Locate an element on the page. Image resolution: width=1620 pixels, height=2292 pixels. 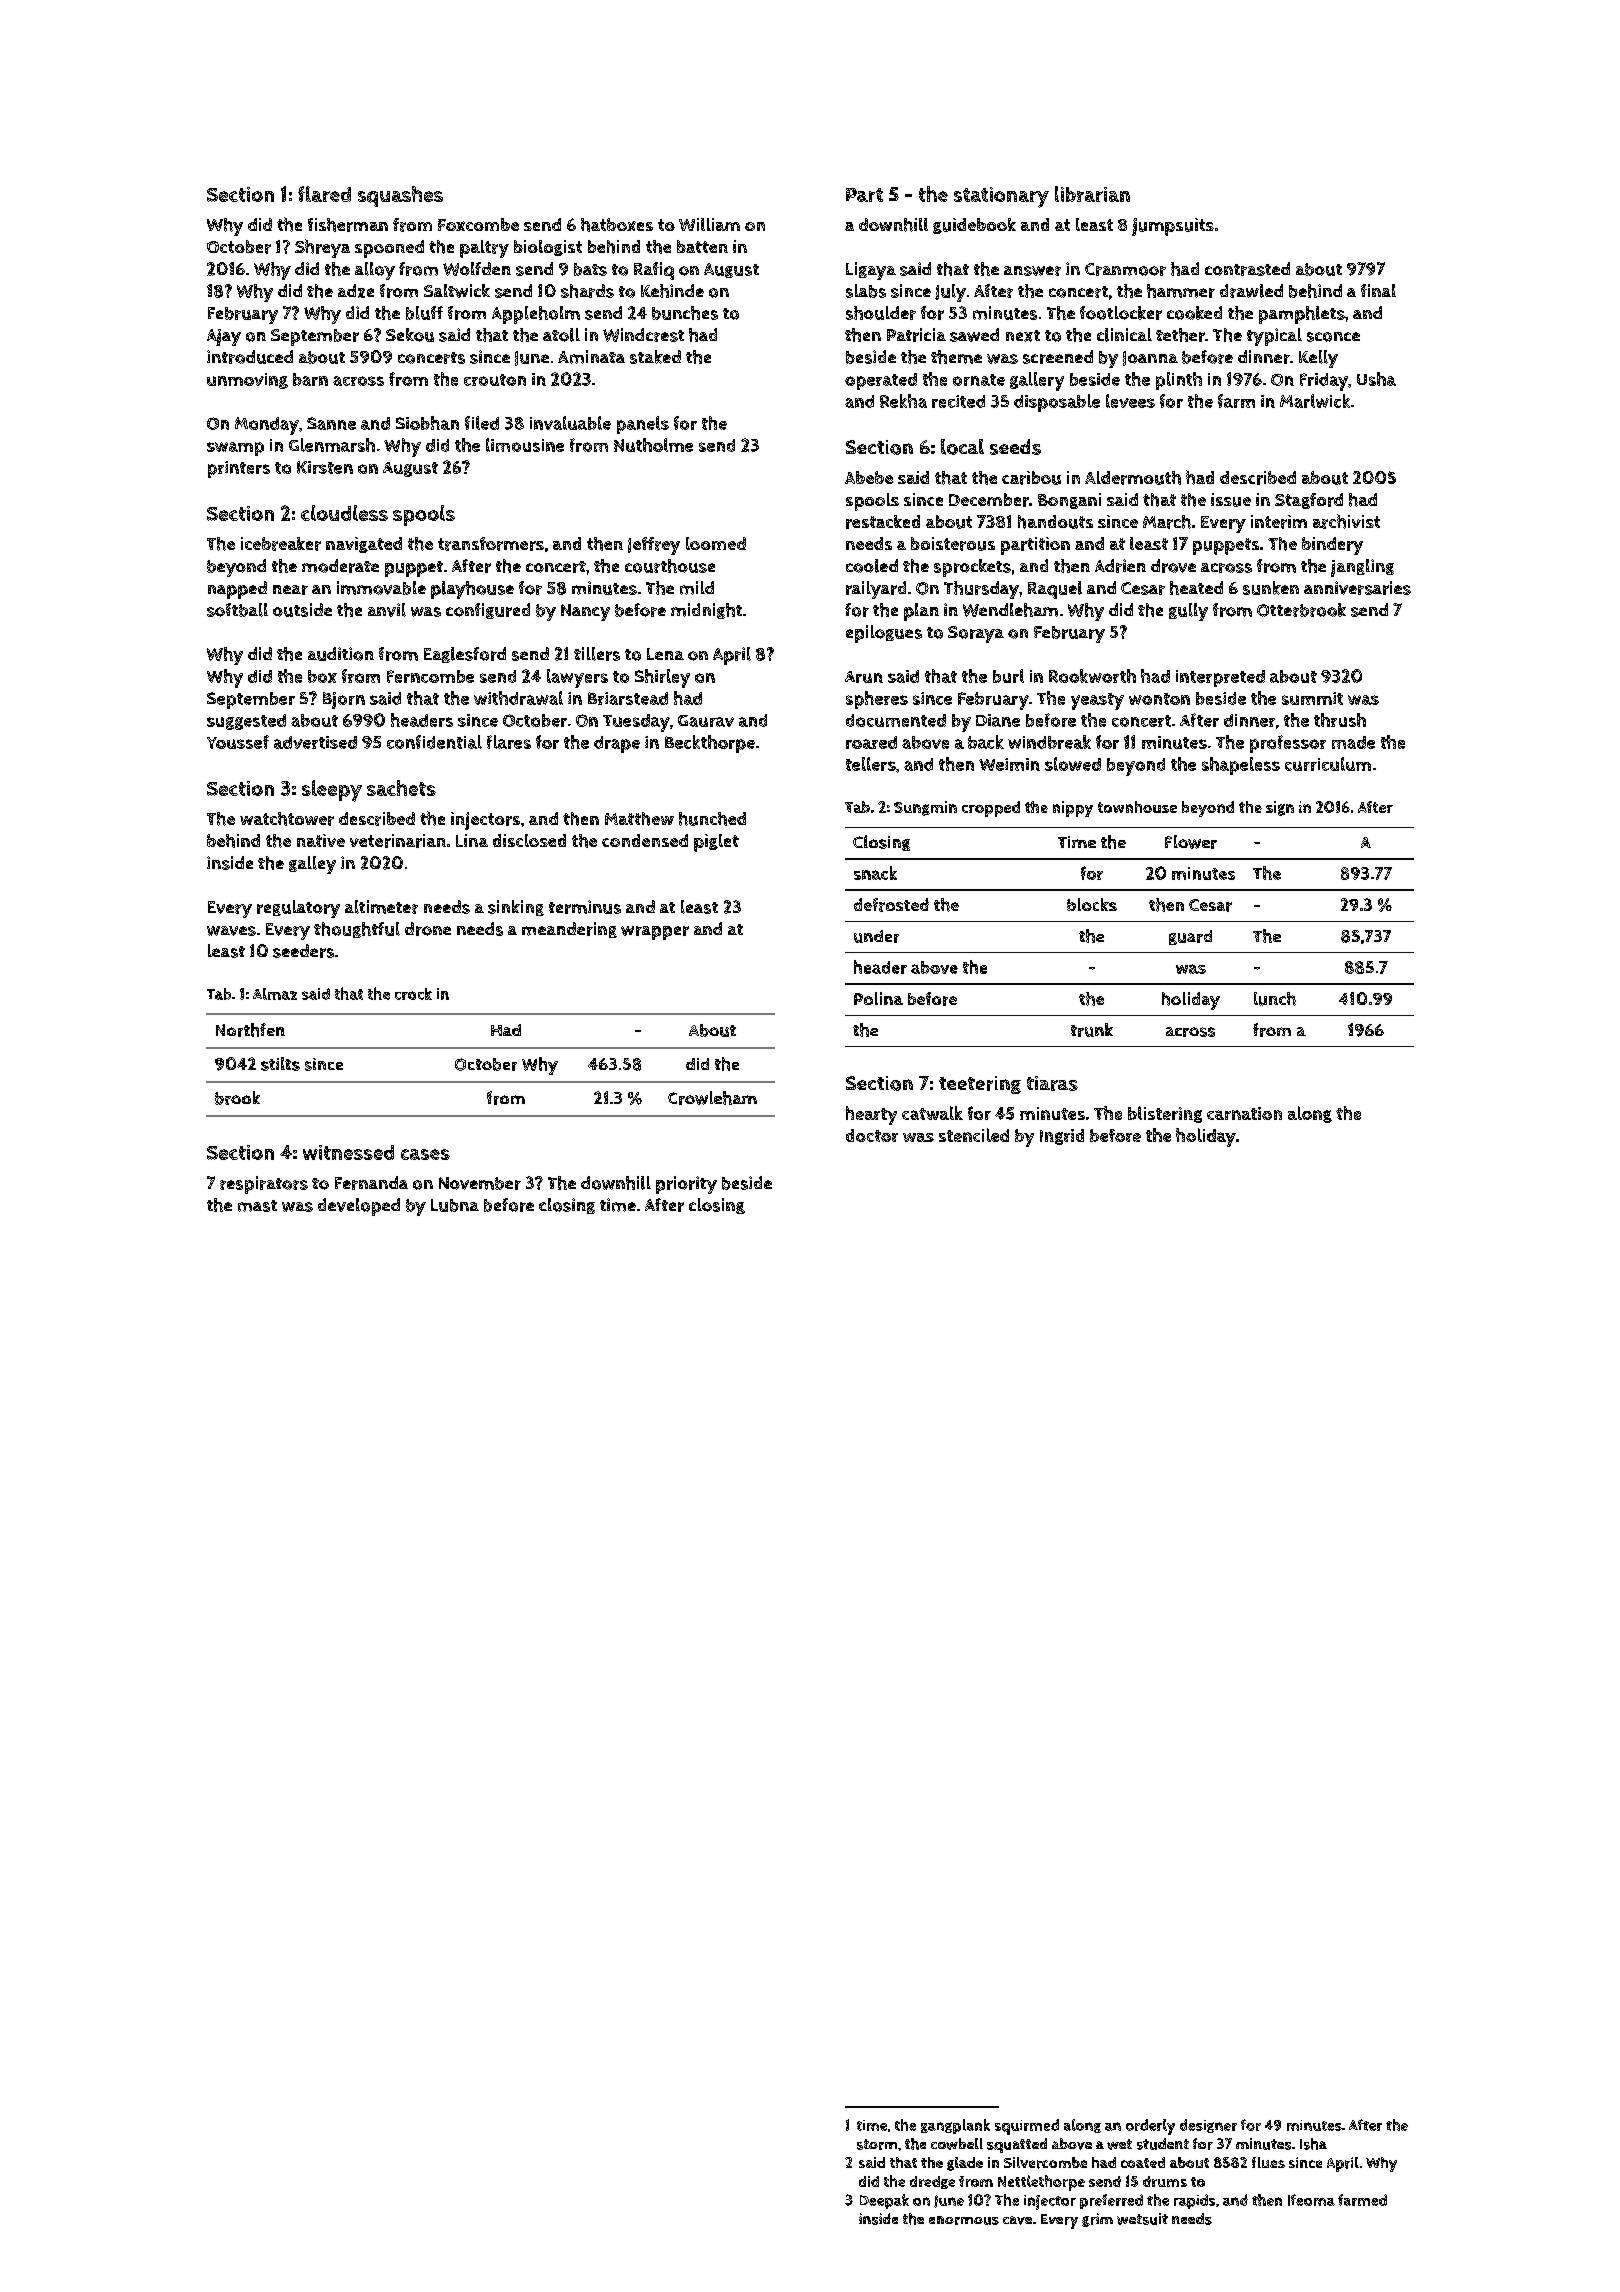
storm is located at coordinates (877, 2144).
